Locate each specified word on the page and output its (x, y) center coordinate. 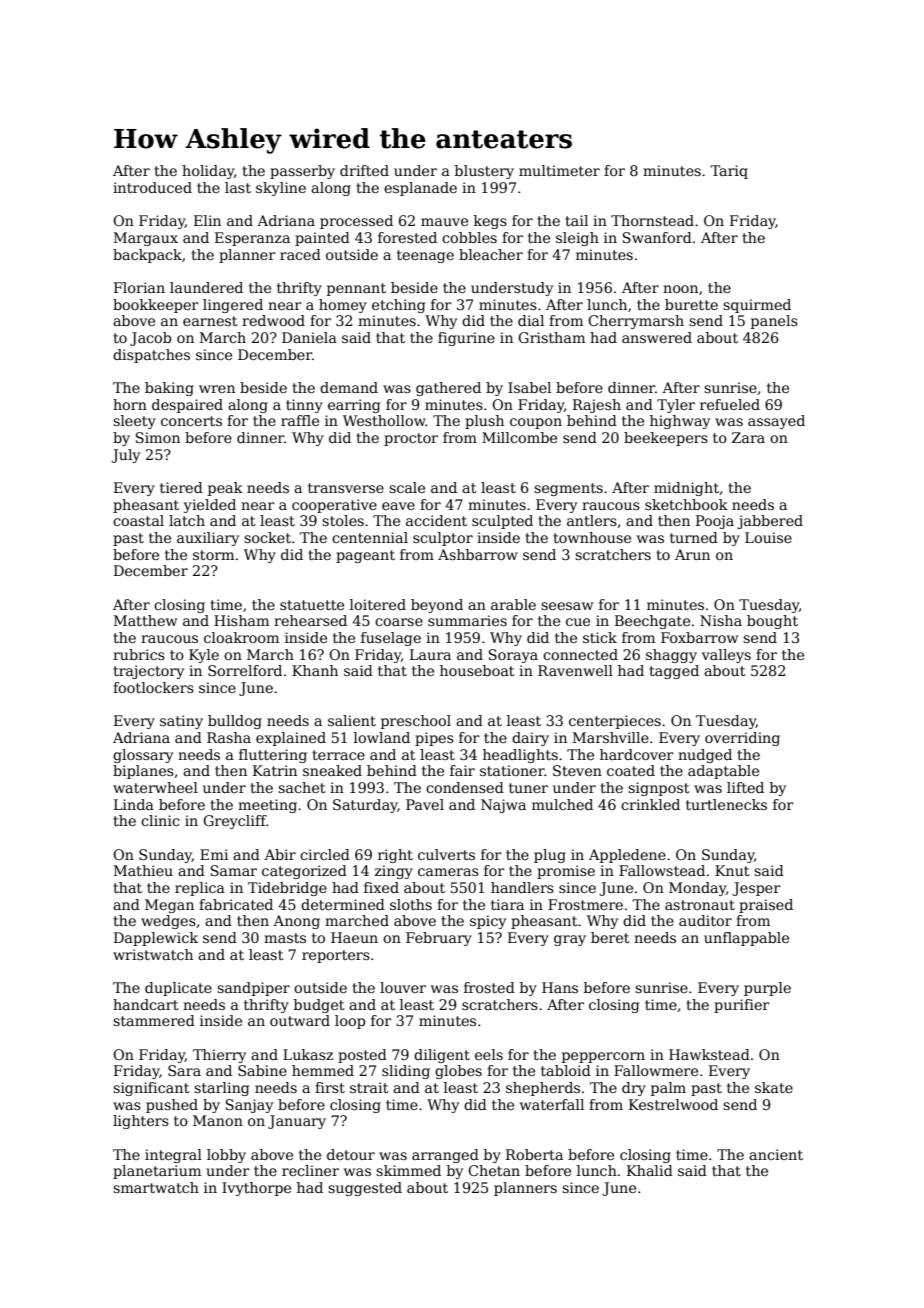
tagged (674, 672)
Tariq (729, 172)
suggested (365, 1189)
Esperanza (252, 239)
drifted (364, 170)
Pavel (425, 804)
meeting (267, 806)
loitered (378, 604)
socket (267, 537)
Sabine (262, 1070)
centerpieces (615, 722)
